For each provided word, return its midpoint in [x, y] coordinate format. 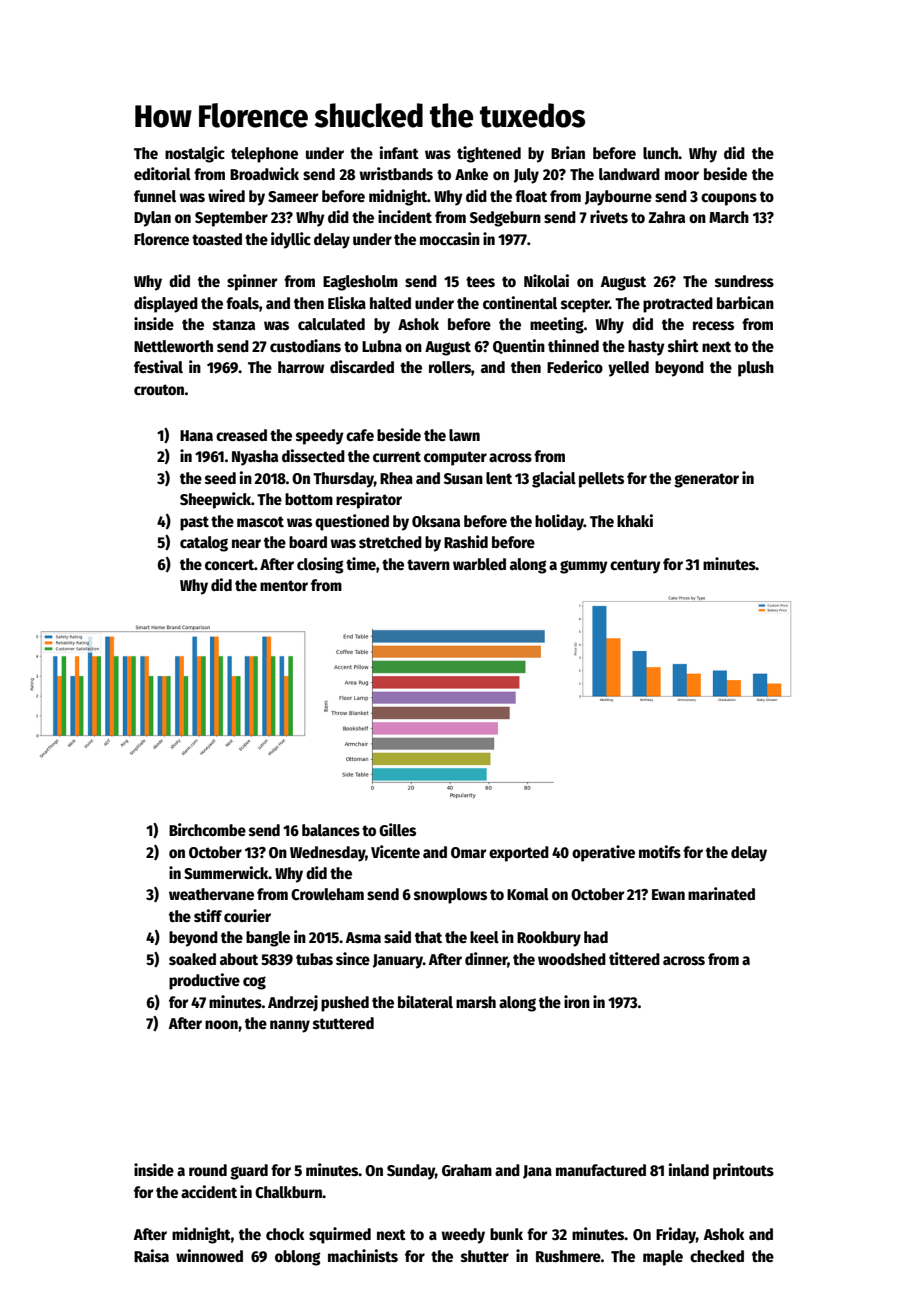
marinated [721, 894]
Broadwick [264, 174]
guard [249, 1172]
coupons [729, 199]
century [635, 566]
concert [229, 565]
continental [520, 303]
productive [204, 981]
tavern [428, 565]
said [397, 936]
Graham [467, 1170]
